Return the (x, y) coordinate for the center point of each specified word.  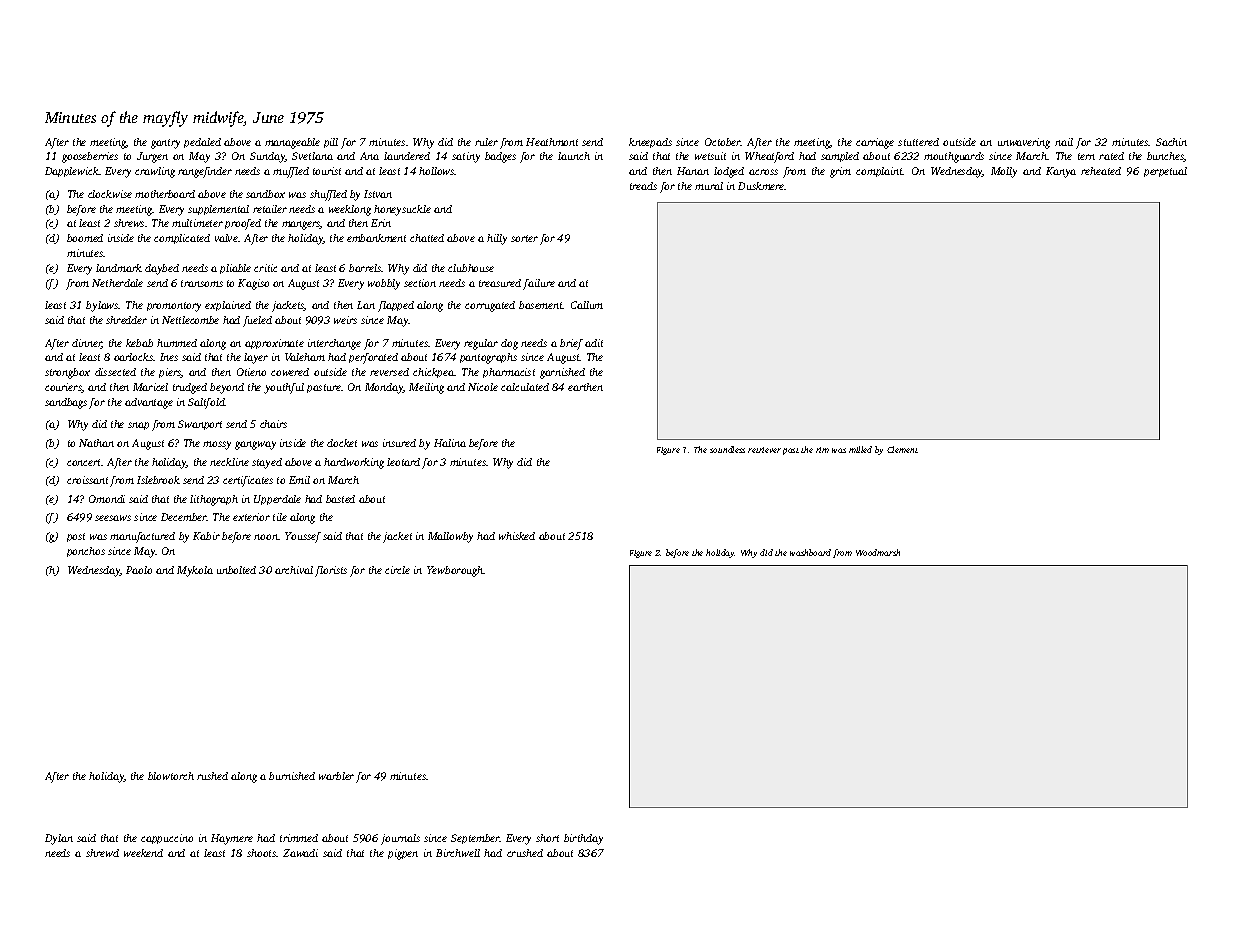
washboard (810, 552)
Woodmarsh (878, 552)
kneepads (650, 143)
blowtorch (171, 776)
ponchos (86, 552)
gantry (165, 144)
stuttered (918, 142)
